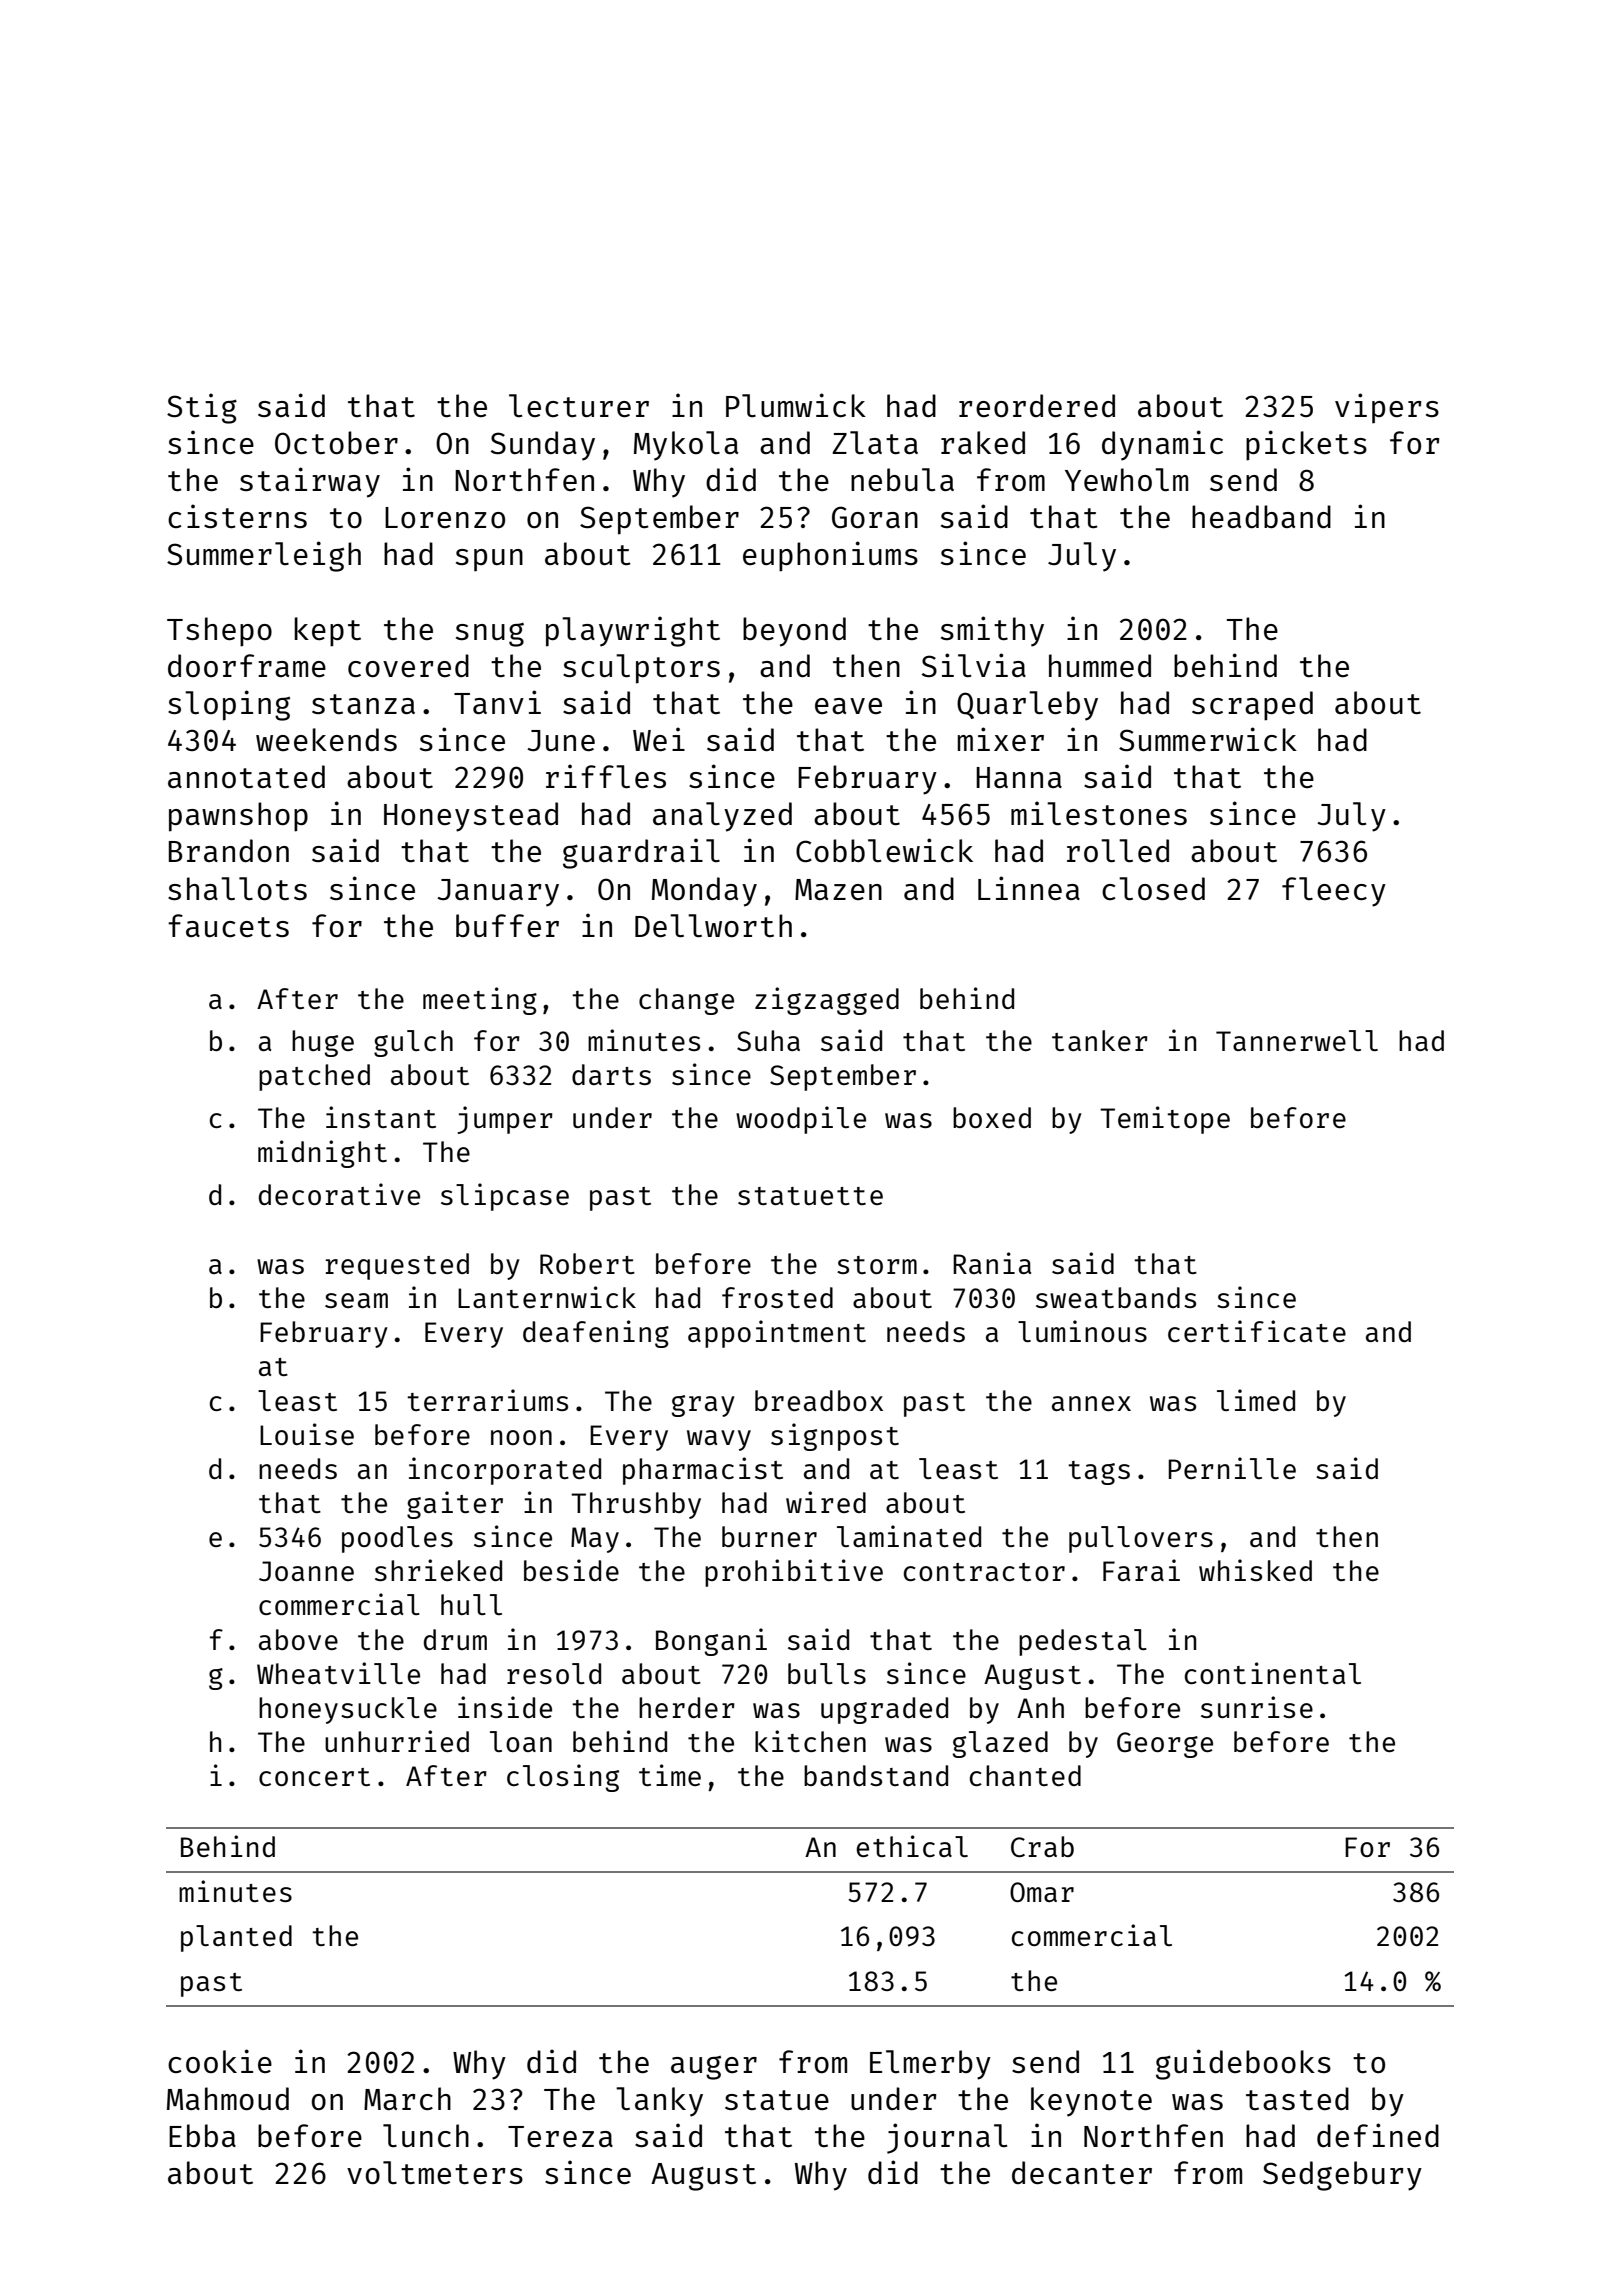 The width and height of the screenshot is (1620, 2292). What do you see at coordinates (322, 1154) in the screenshot?
I see `midnight` at bounding box center [322, 1154].
